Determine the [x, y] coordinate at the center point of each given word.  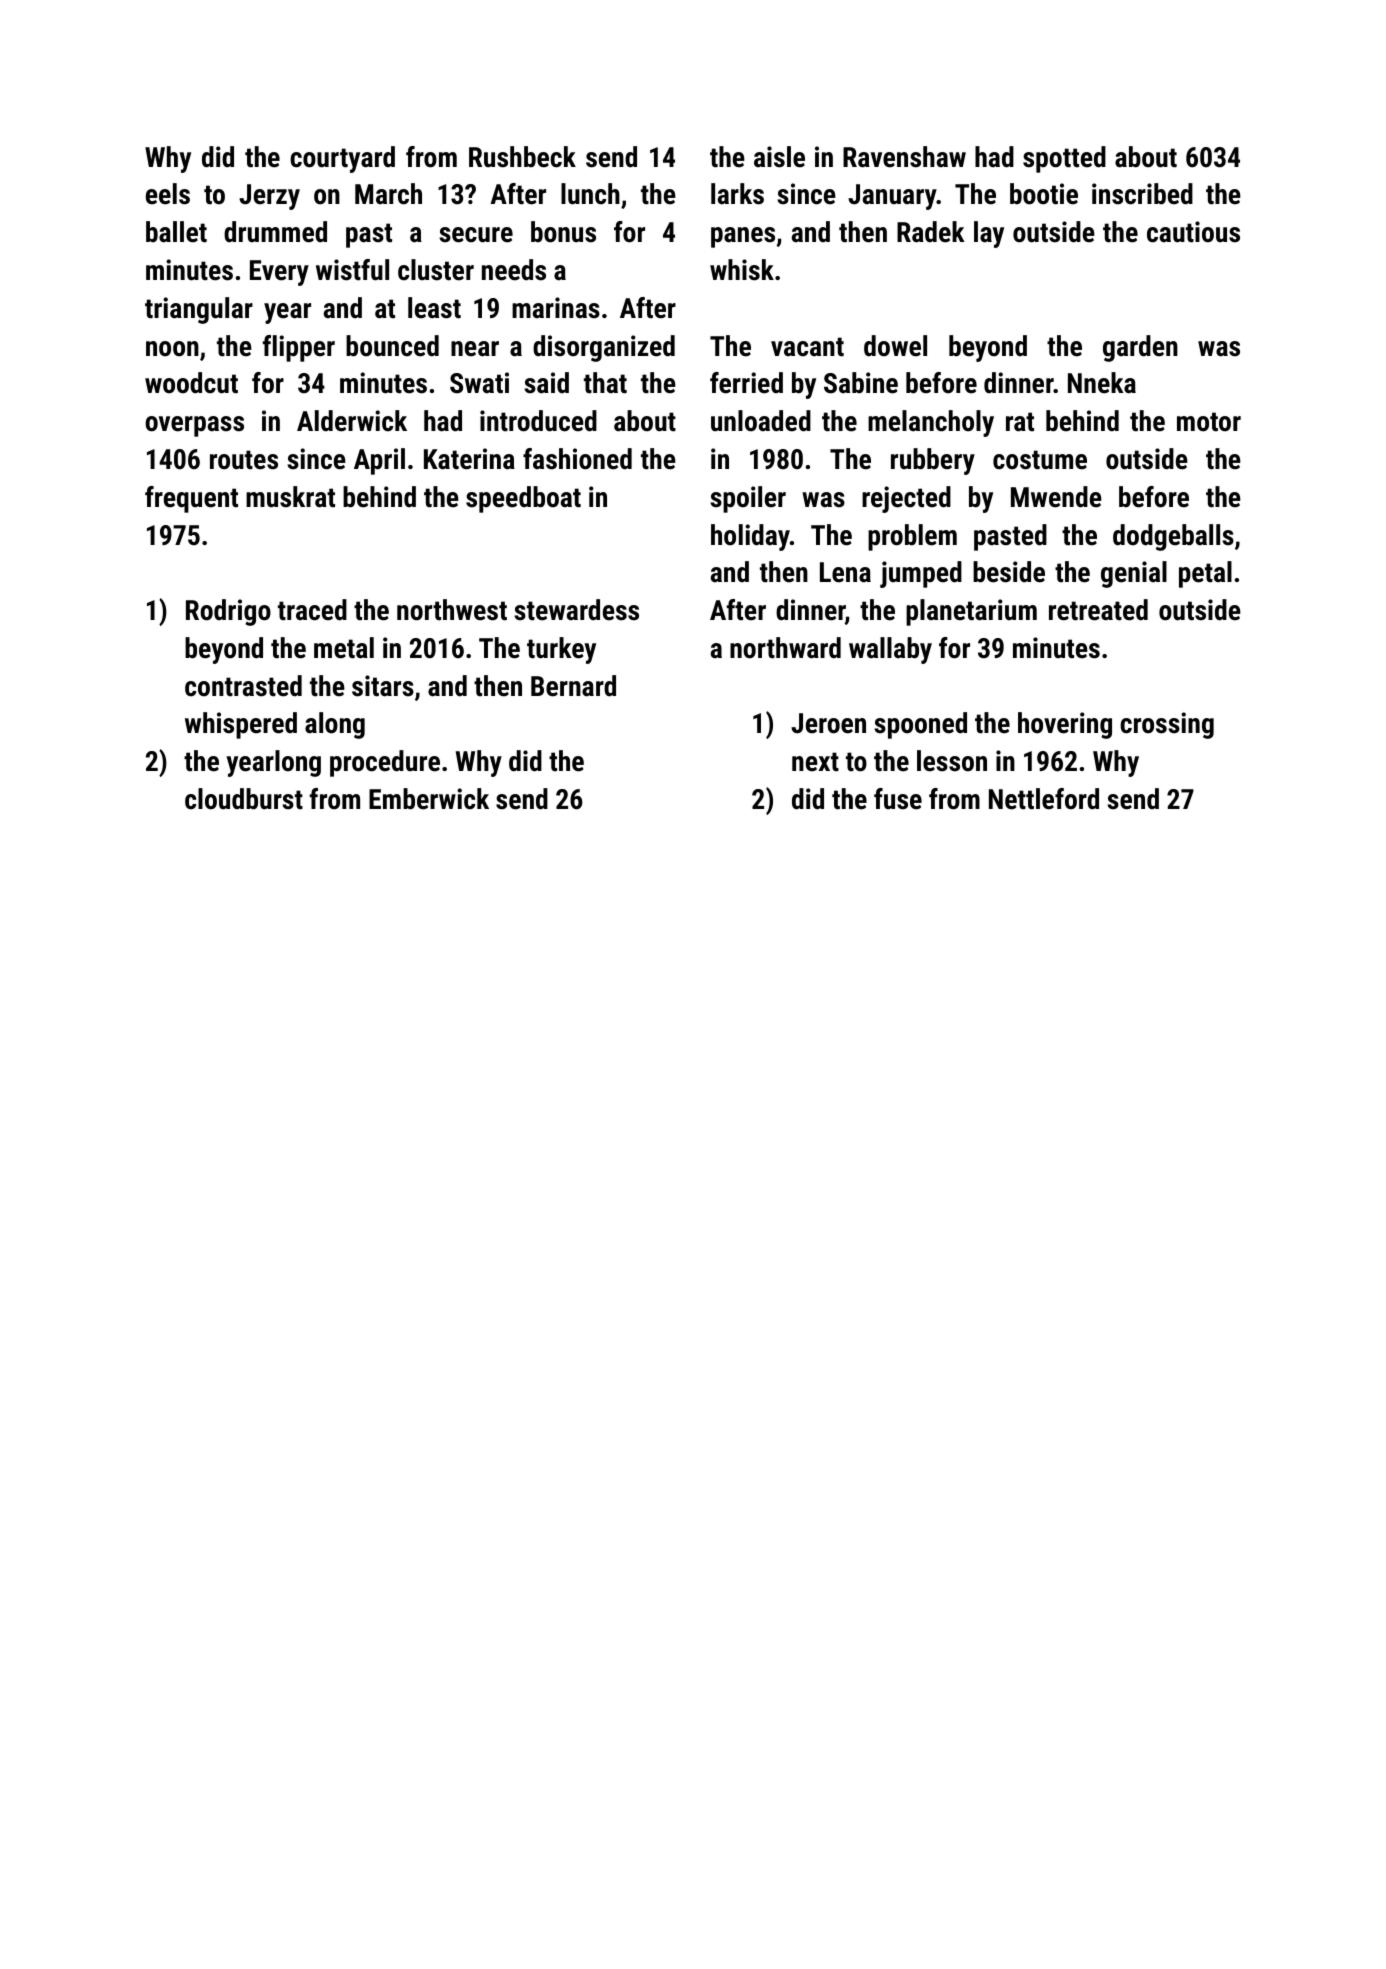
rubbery [933, 461]
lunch [590, 194]
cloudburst [244, 799]
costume [1040, 460]
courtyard [342, 159]
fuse [898, 799]
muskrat [290, 497]
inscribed [1142, 194]
